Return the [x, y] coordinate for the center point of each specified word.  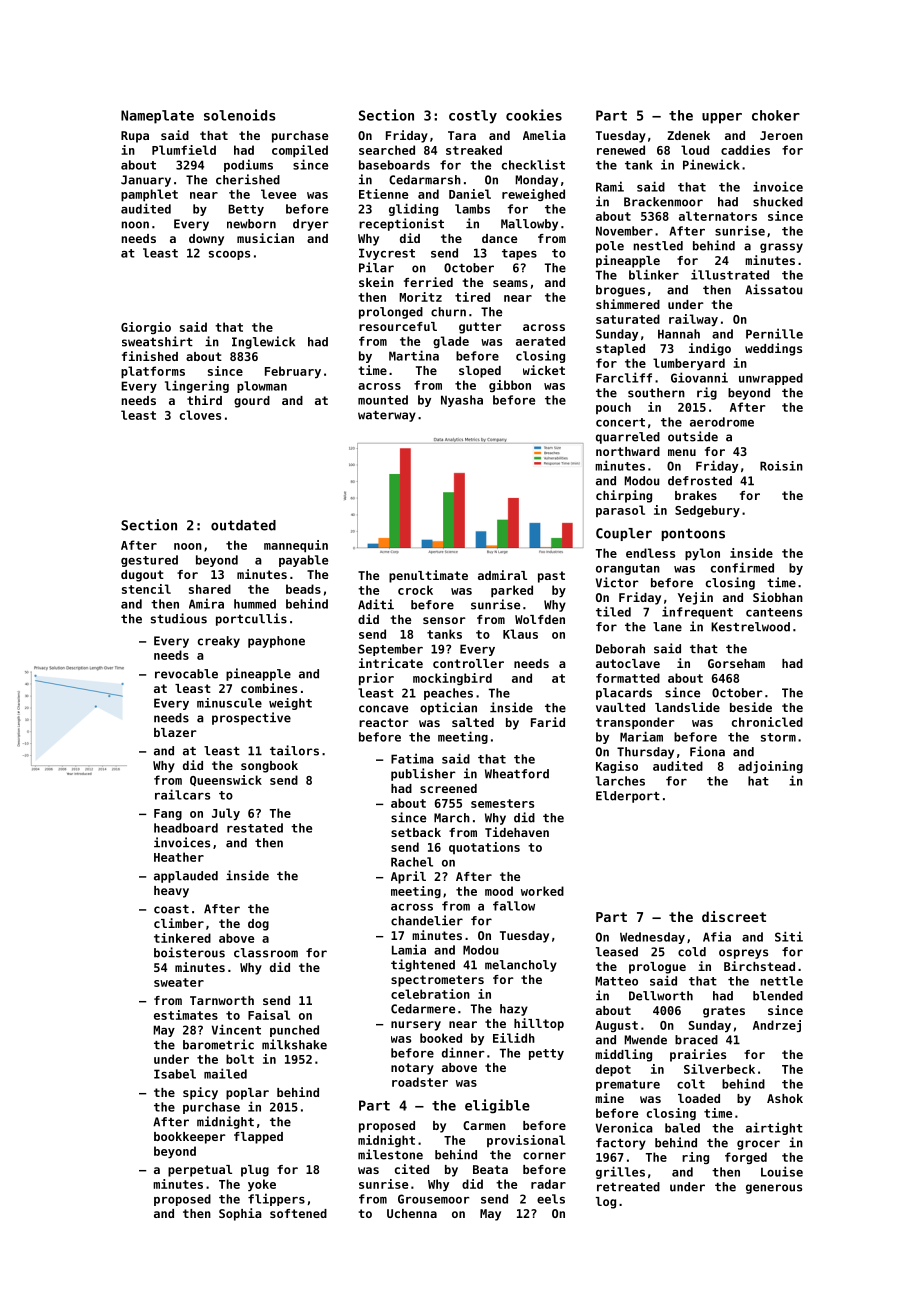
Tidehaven [517, 832]
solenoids [240, 115]
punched [294, 1031]
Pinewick [711, 164]
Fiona [707, 751]
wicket [544, 370]
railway [693, 320]
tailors [294, 750]
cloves [200, 415]
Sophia [240, 1214]
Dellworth [661, 996]
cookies [534, 115]
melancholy [521, 966]
